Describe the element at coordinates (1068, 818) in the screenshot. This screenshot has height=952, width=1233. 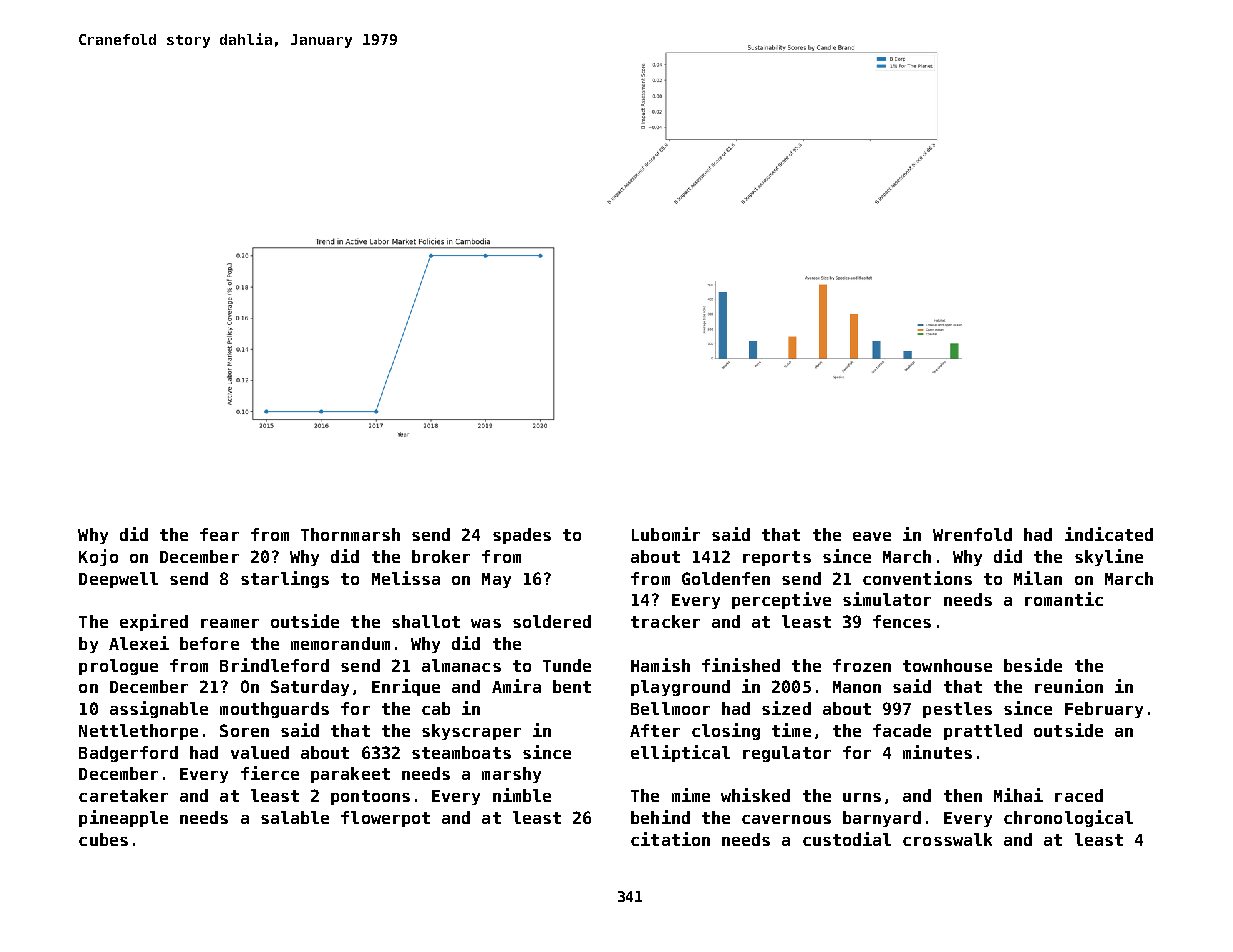
I see `chronological` at that location.
